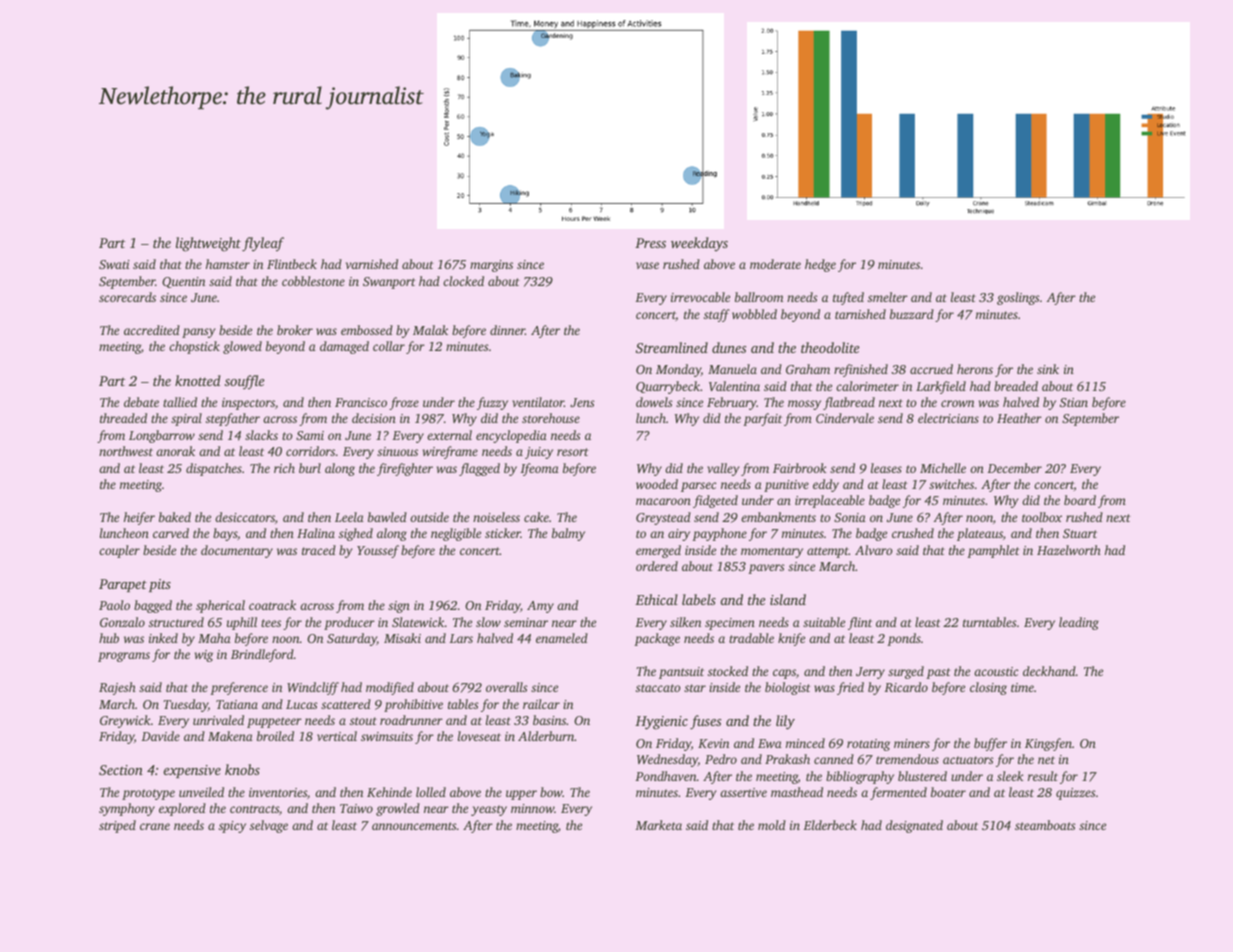 Image resolution: width=1233 pixels, height=952 pixels. Describe the element at coordinates (1048, 369) in the screenshot. I see `sink` at that location.
